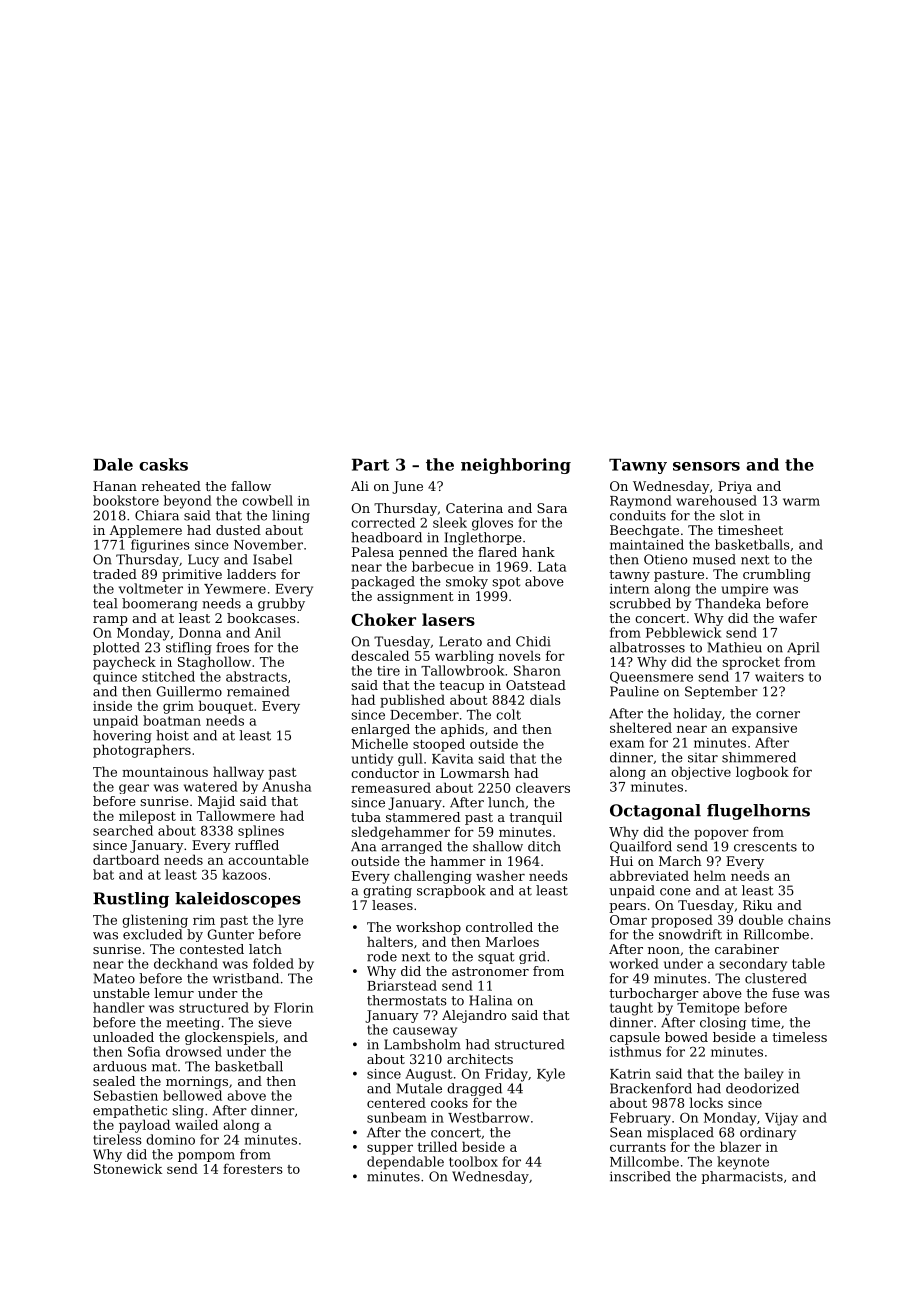 The height and width of the image is (1308, 924). I want to click on casks, so click(163, 464).
